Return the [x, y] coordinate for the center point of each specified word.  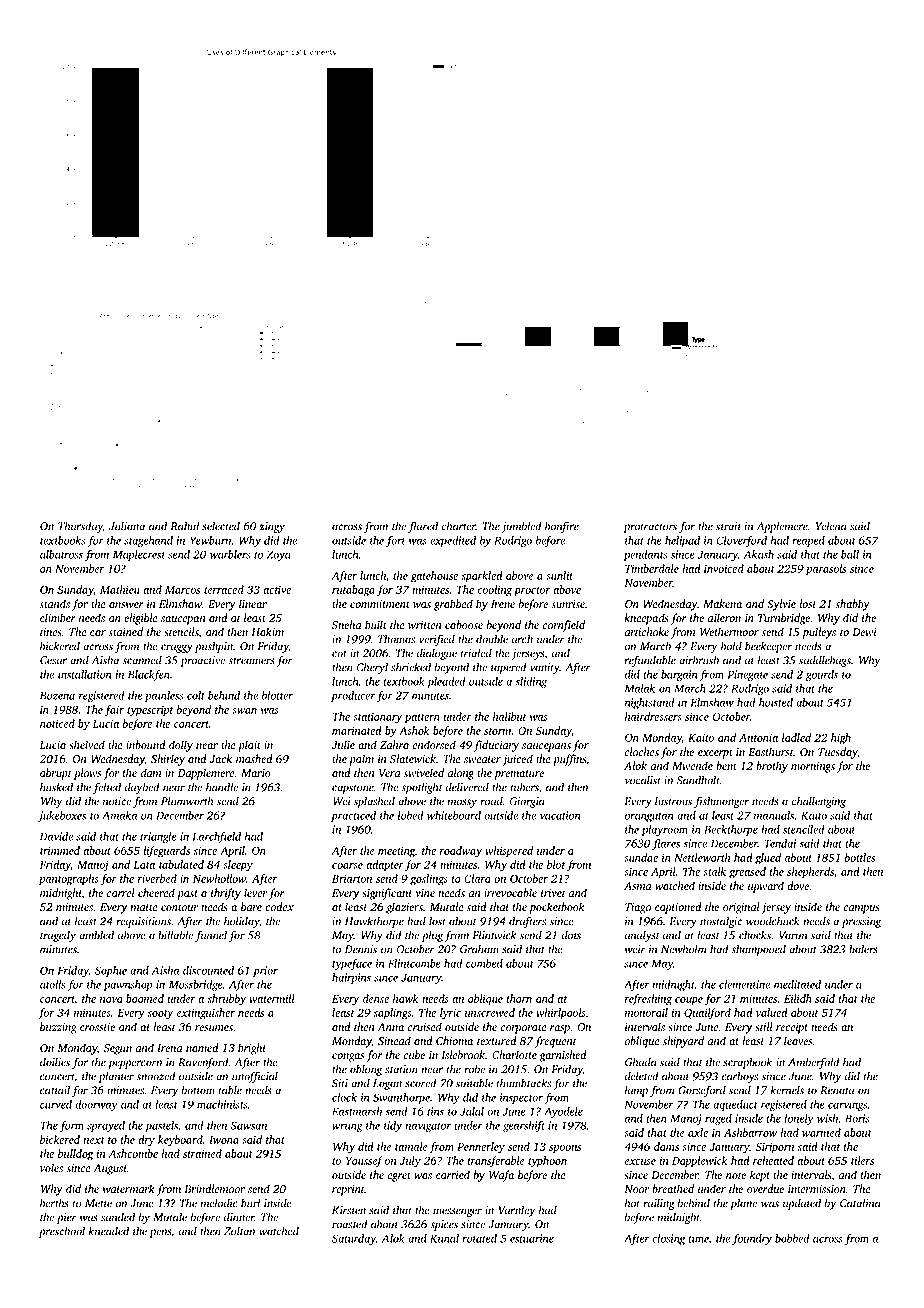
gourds [822, 675]
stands [55, 603]
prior [265, 971]
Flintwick [494, 935]
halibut [510, 716]
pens [160, 1233]
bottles [860, 857]
